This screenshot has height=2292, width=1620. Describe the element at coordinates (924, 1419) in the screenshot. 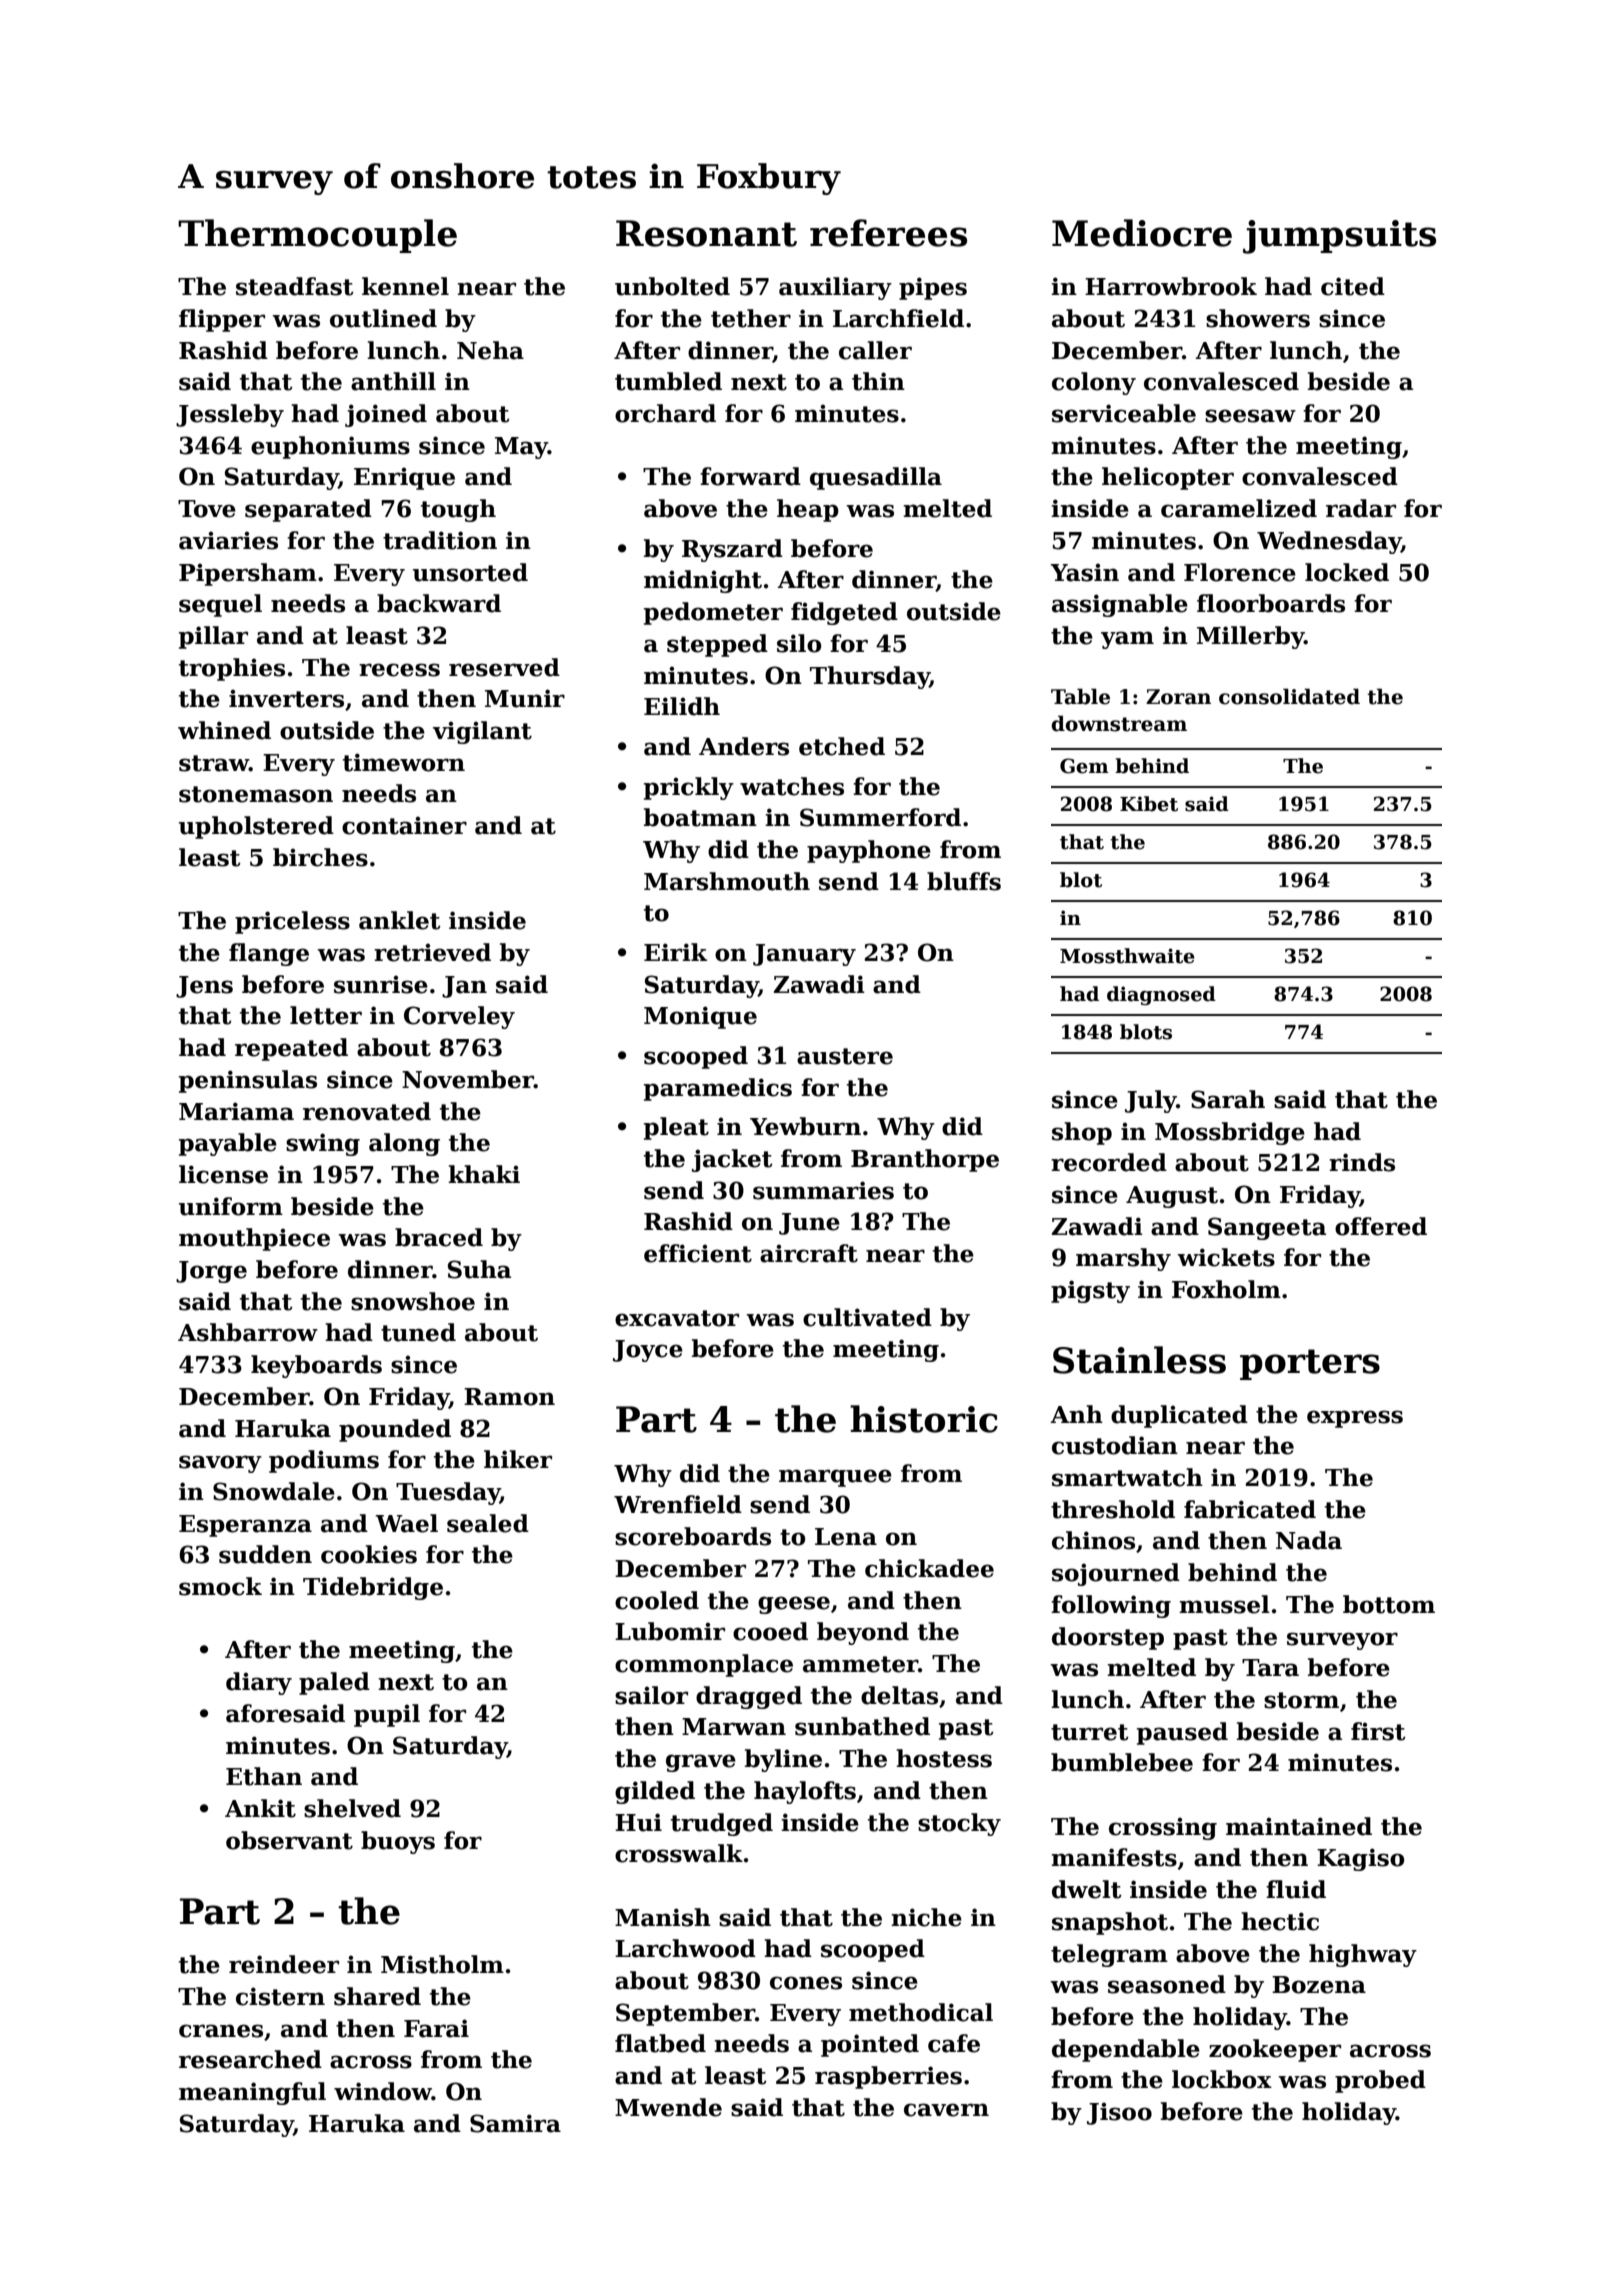

I see `historic` at that location.
